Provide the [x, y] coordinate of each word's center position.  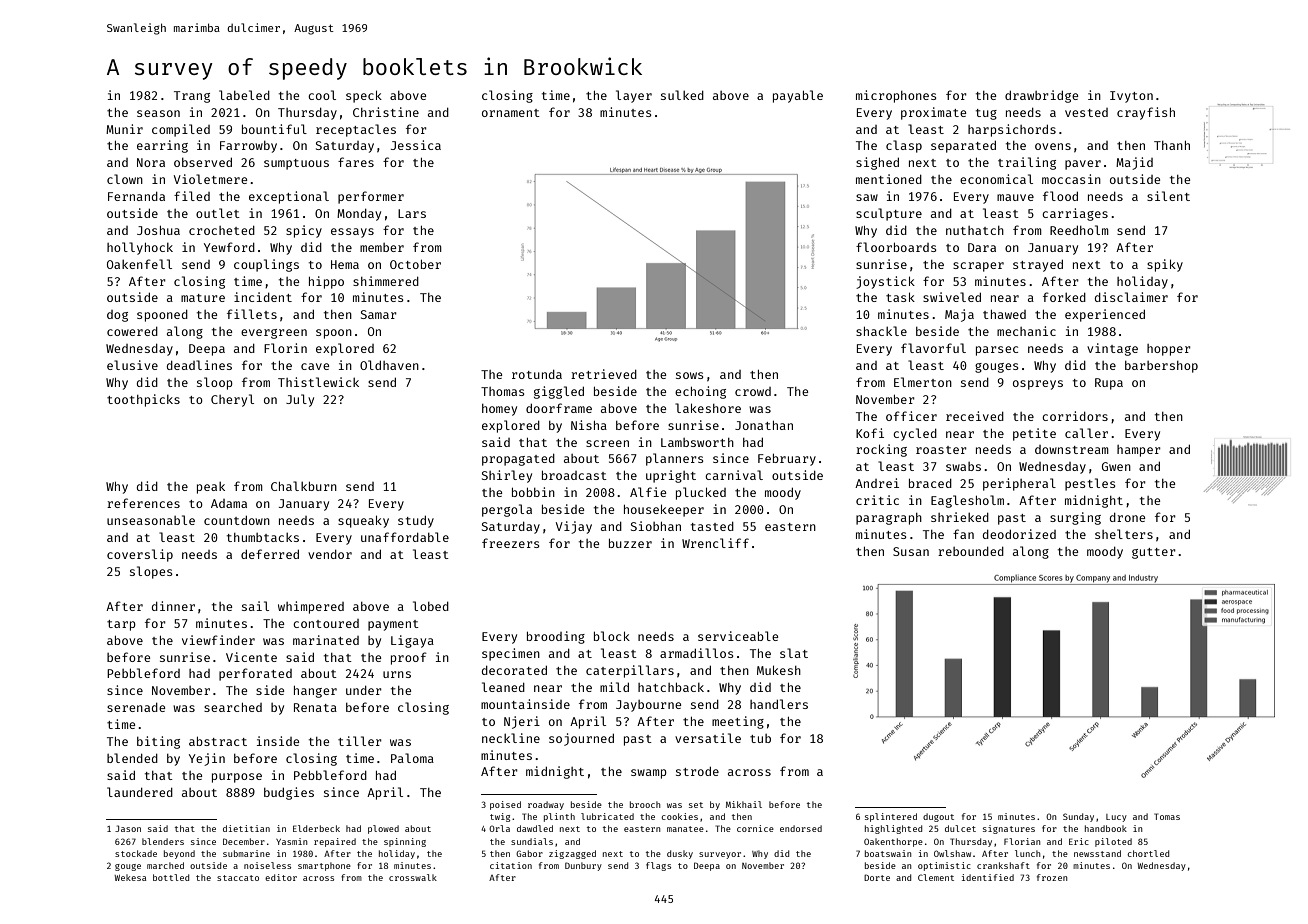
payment [393, 625]
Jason [128, 828]
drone [1127, 517]
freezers [510, 543]
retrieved [604, 374]
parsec [997, 351]
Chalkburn [304, 486]
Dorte [877, 877]
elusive [132, 365]
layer [634, 96]
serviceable [738, 636]
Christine [386, 112]
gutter [1154, 553]
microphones [896, 96]
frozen [1052, 877]
